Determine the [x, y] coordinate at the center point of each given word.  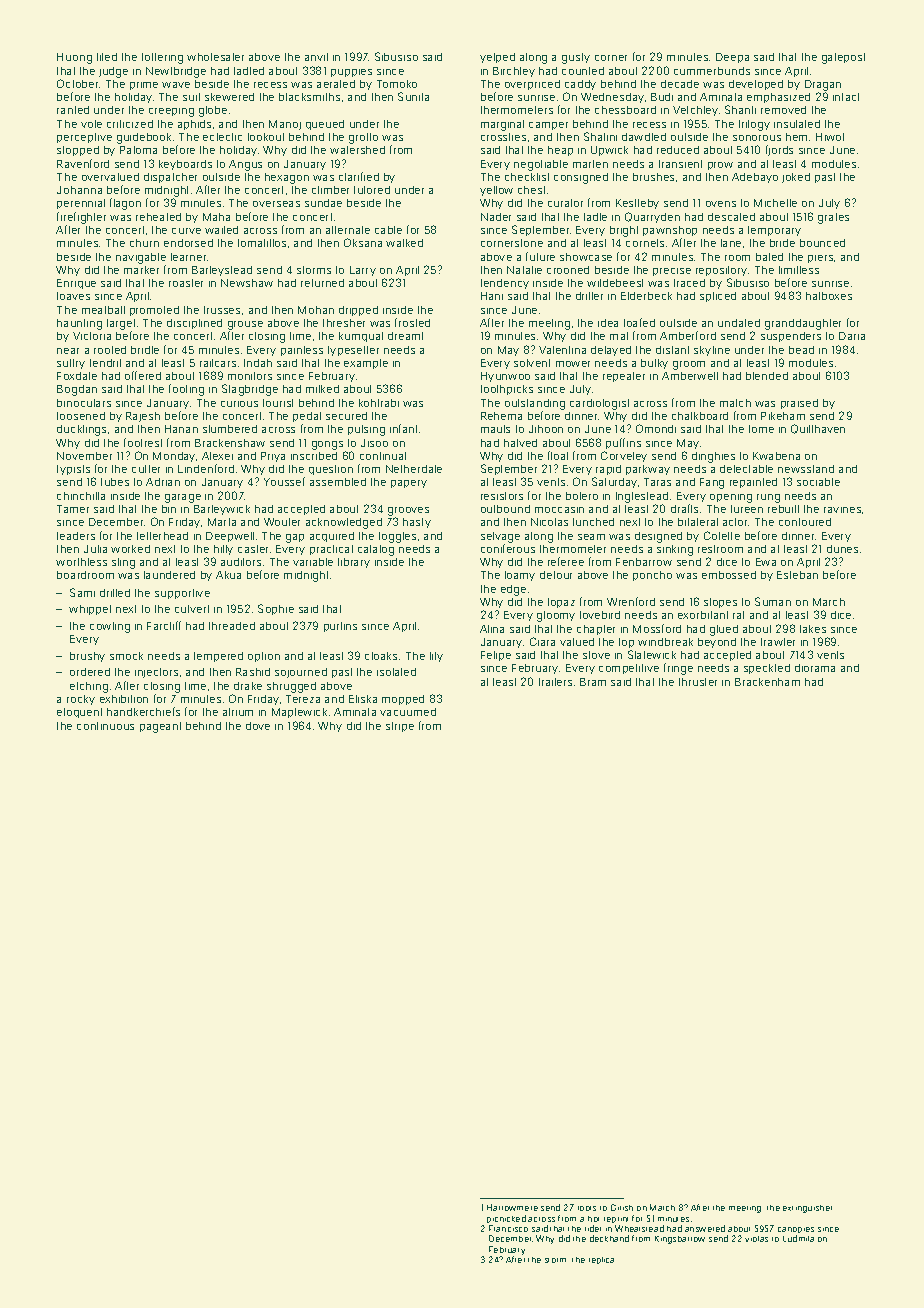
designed [658, 537]
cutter [146, 469]
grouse [245, 325]
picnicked [506, 1219]
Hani [492, 296]
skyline [712, 351]
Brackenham [767, 682]
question [331, 470]
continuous [105, 726]
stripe [400, 727]
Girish [622, 1207]
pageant [160, 727]
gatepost [843, 58]
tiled [107, 57]
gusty [576, 58]
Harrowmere [512, 1207]
